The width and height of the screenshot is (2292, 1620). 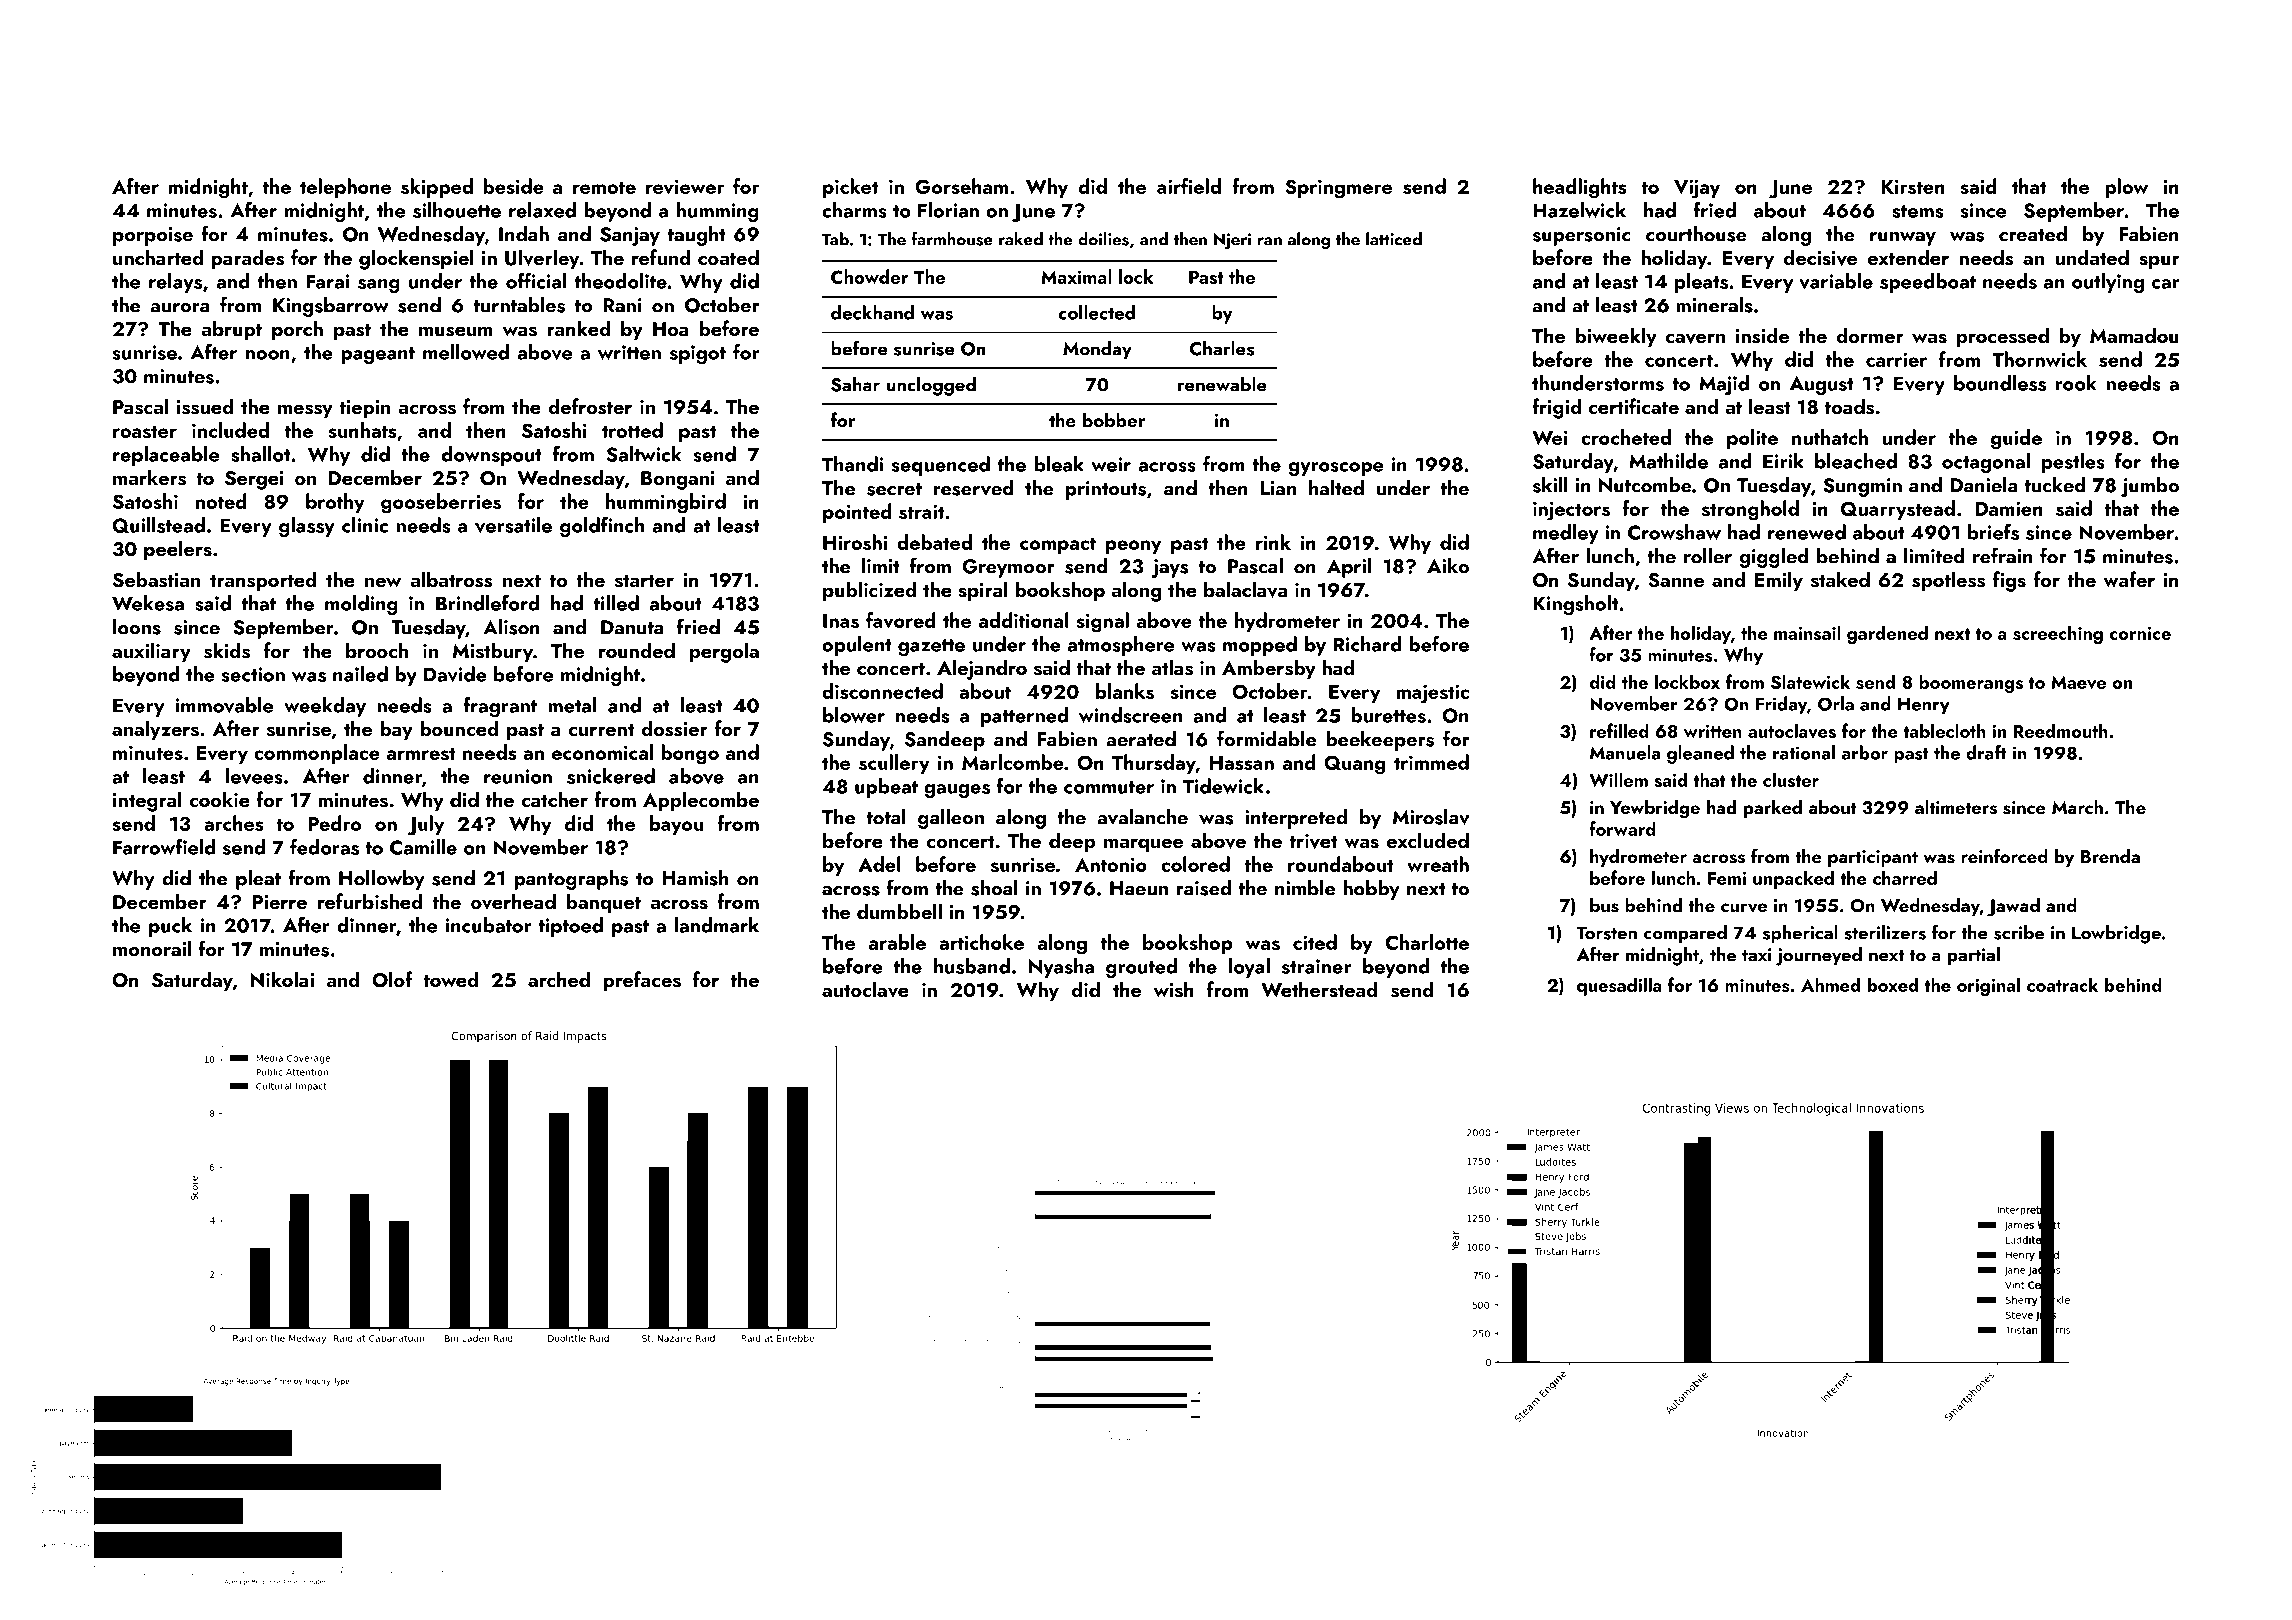 What do you see at coordinates (513, 186) in the screenshot?
I see `beside` at bounding box center [513, 186].
